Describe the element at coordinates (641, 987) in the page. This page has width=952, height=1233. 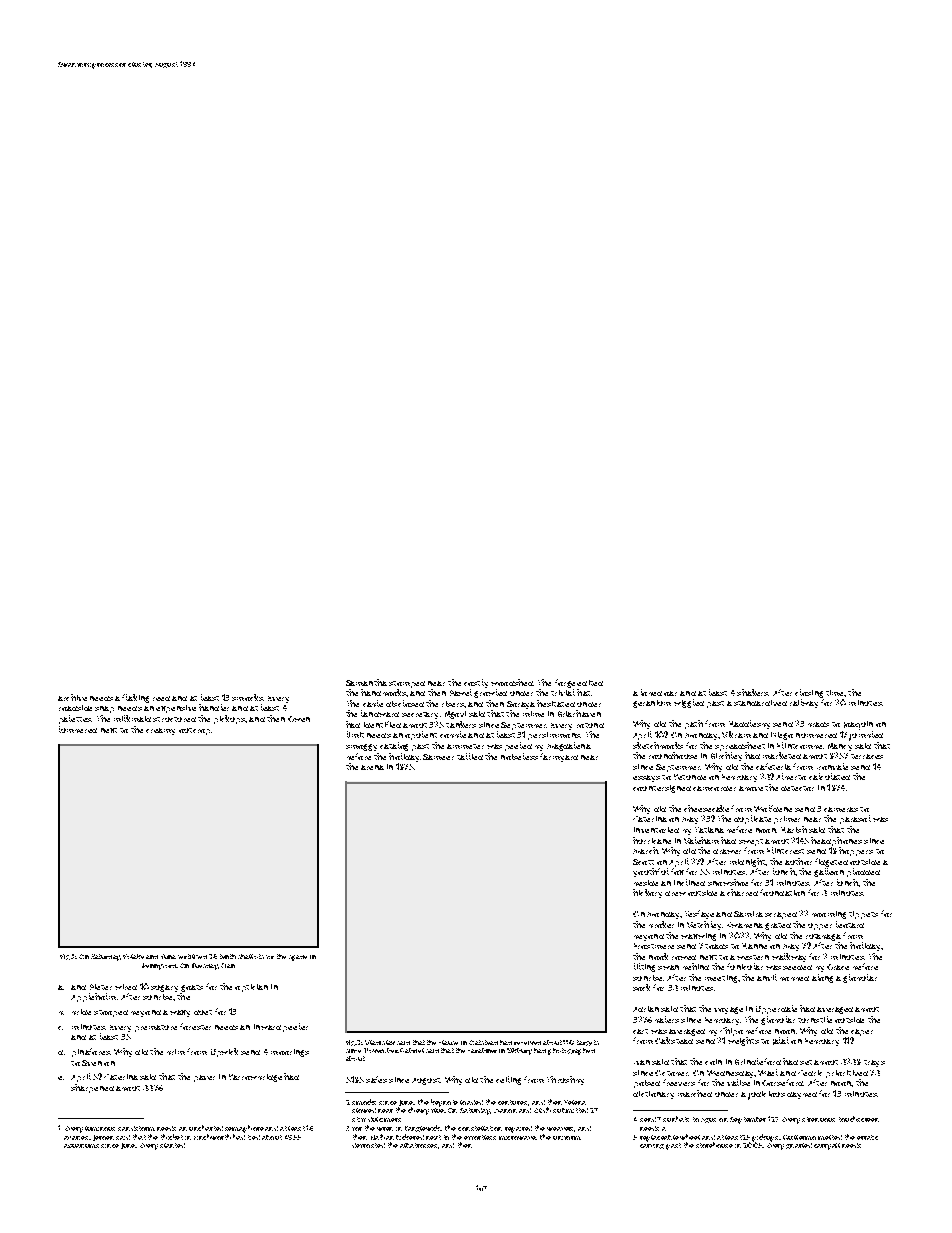
I see `sock` at that location.
